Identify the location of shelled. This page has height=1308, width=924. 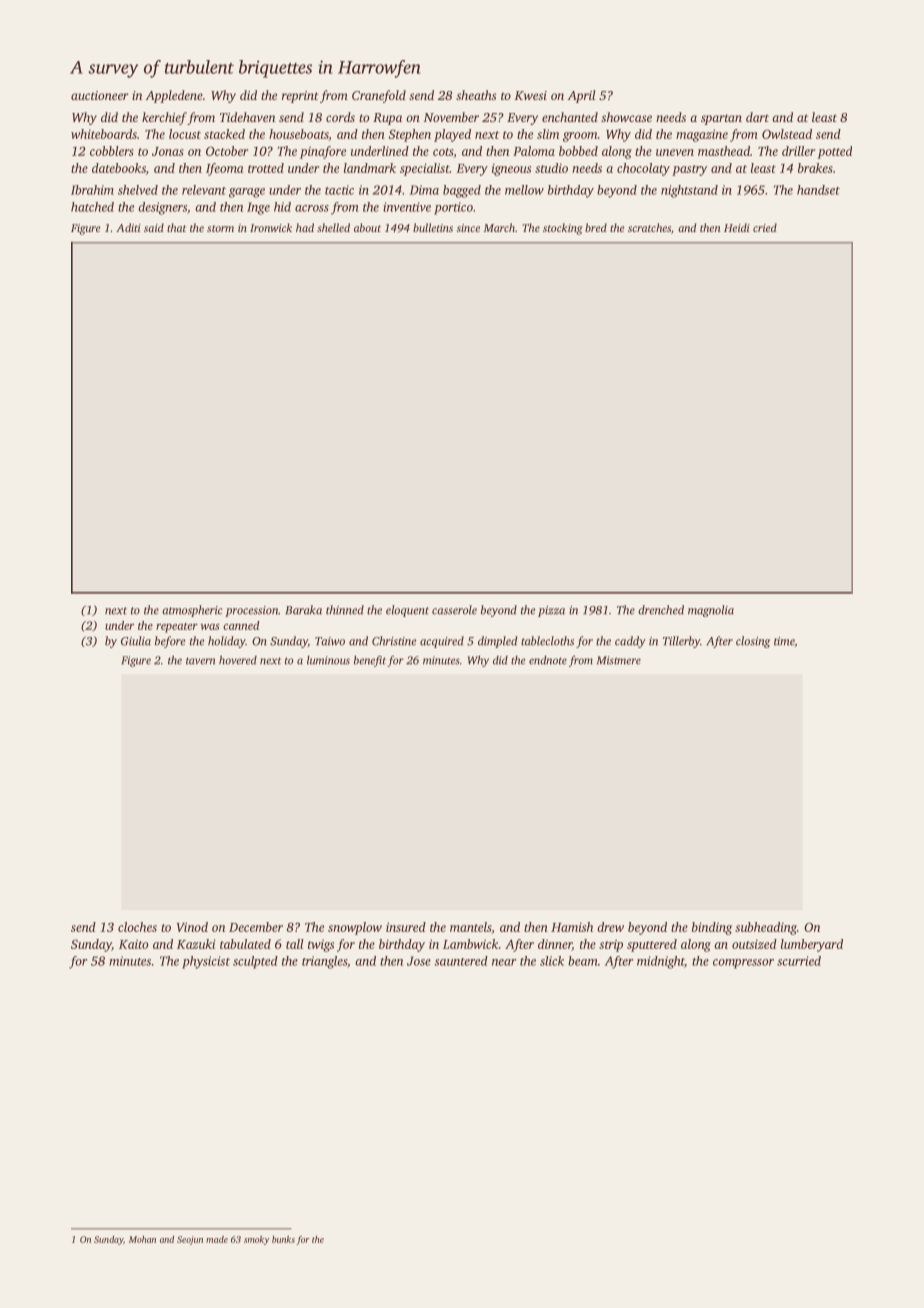
(333, 227).
